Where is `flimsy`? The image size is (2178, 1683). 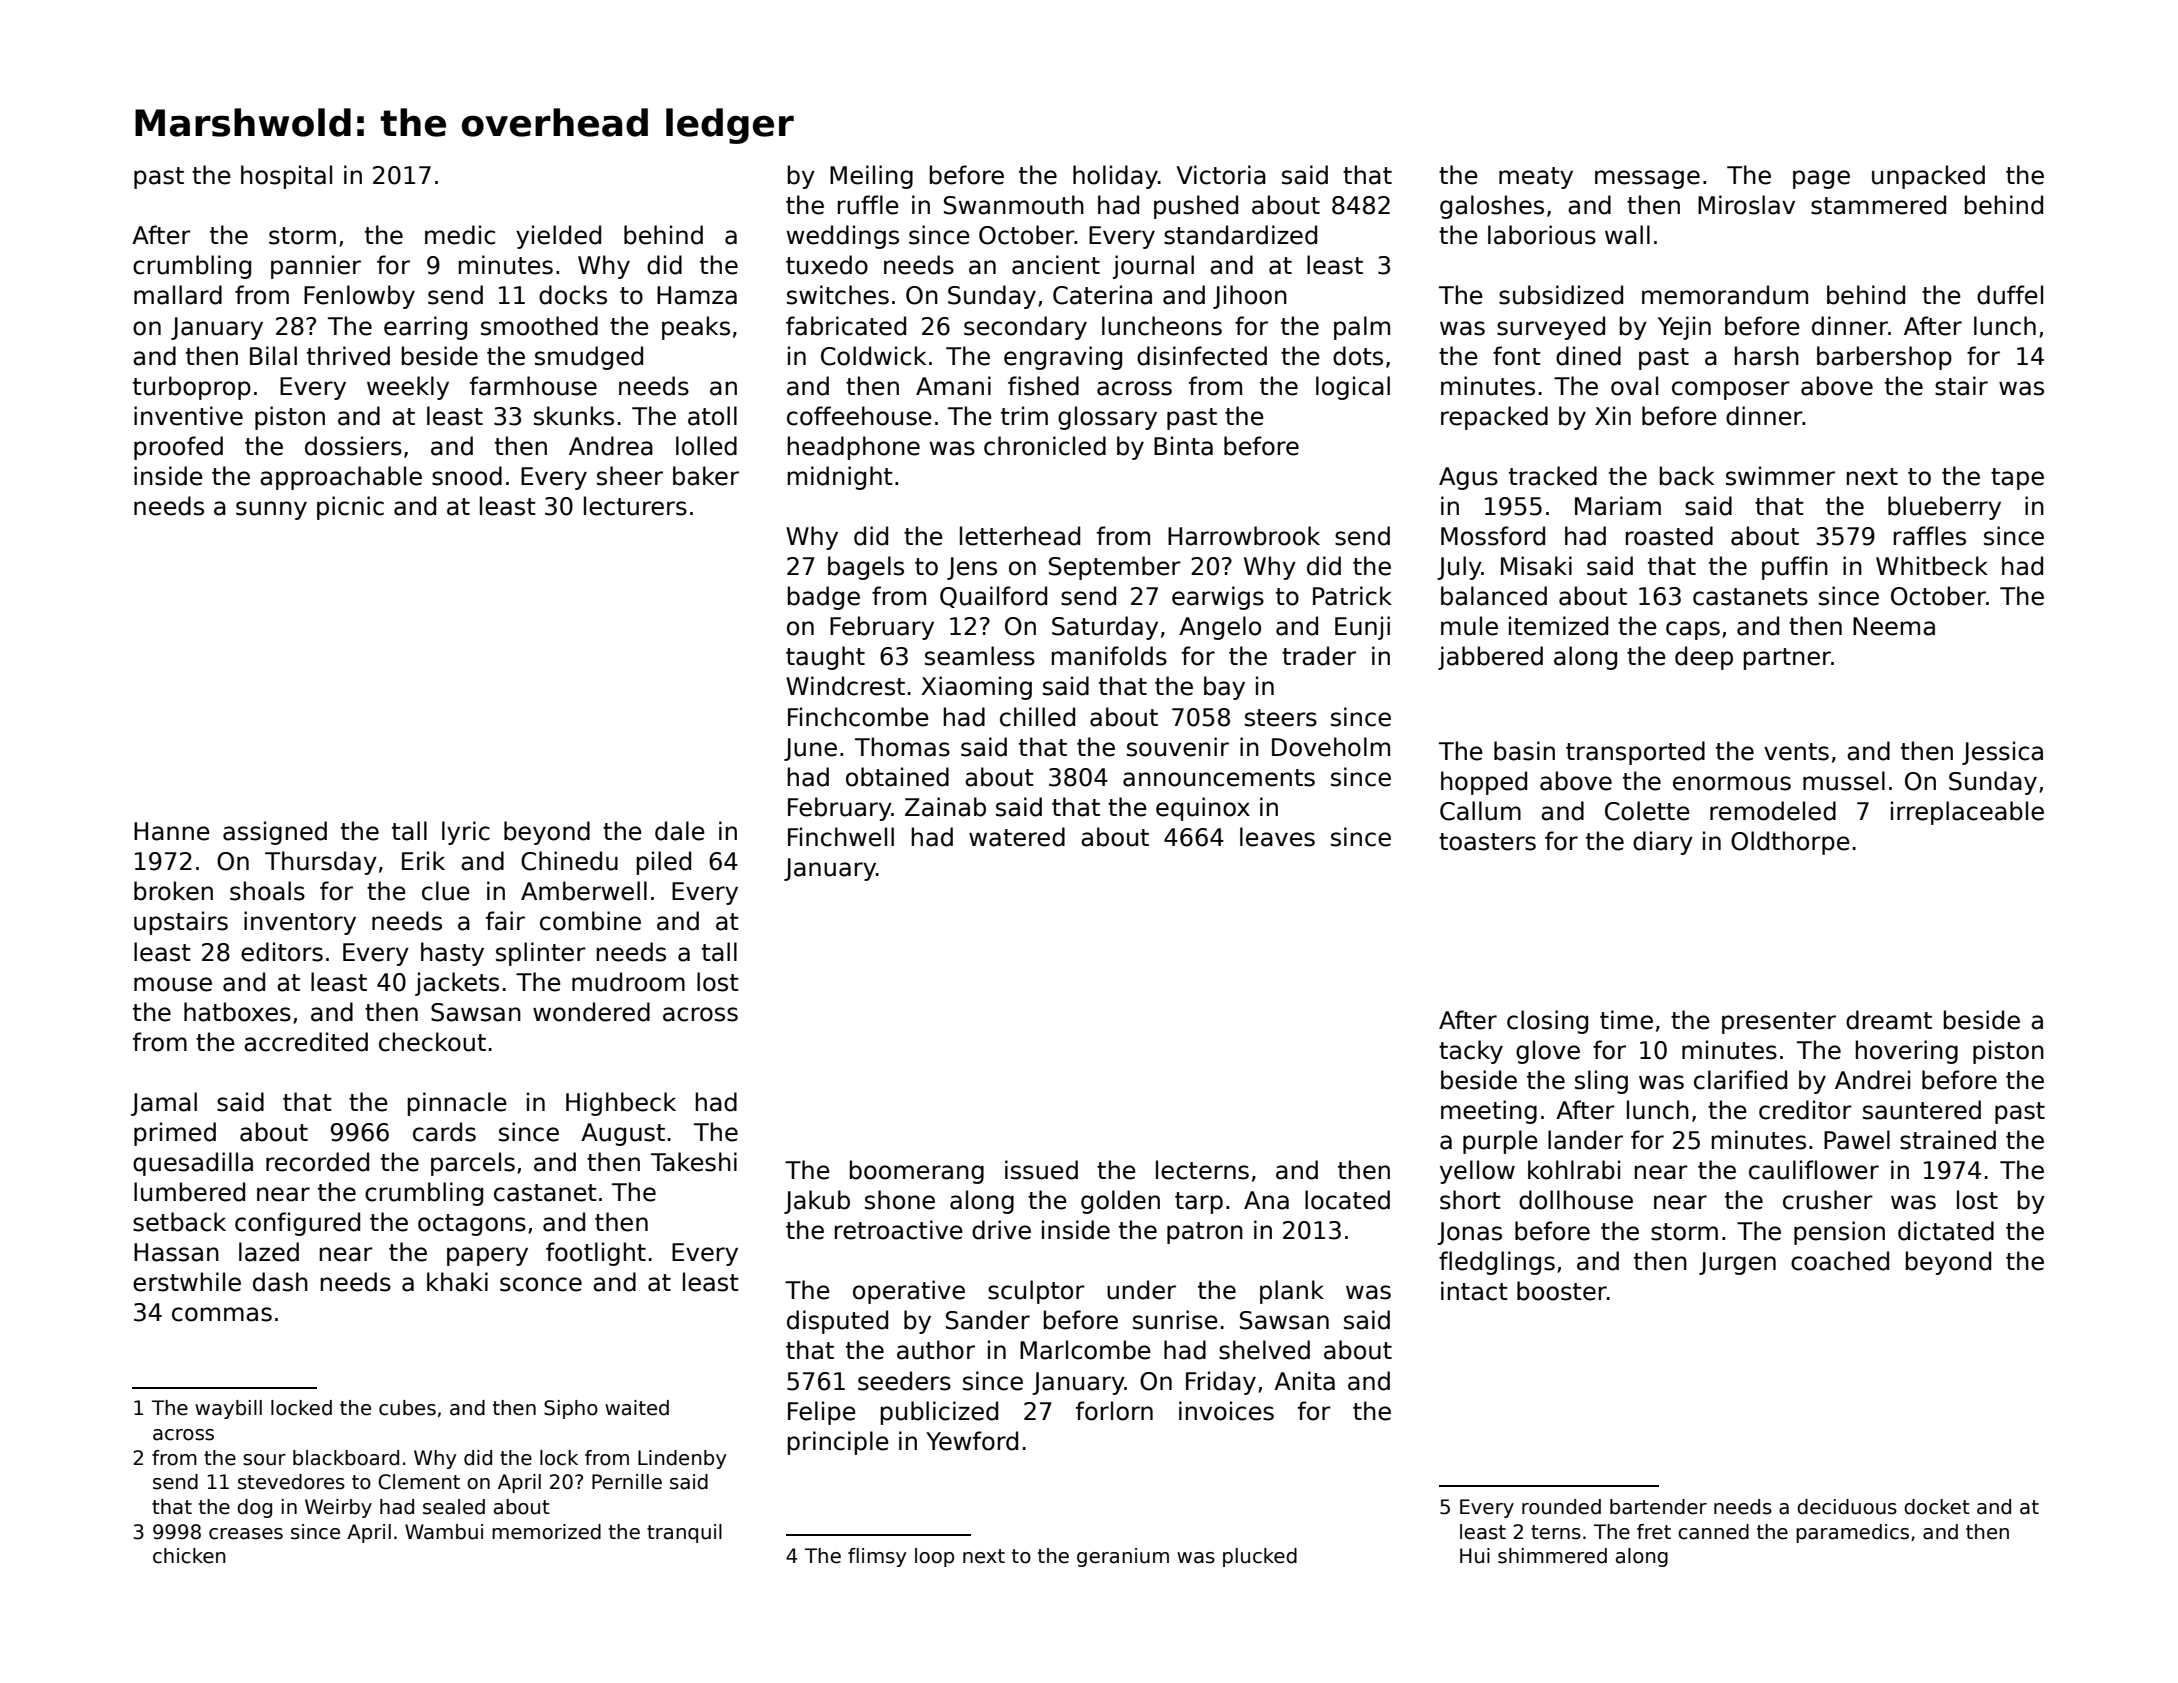 flimsy is located at coordinates (877, 1557).
